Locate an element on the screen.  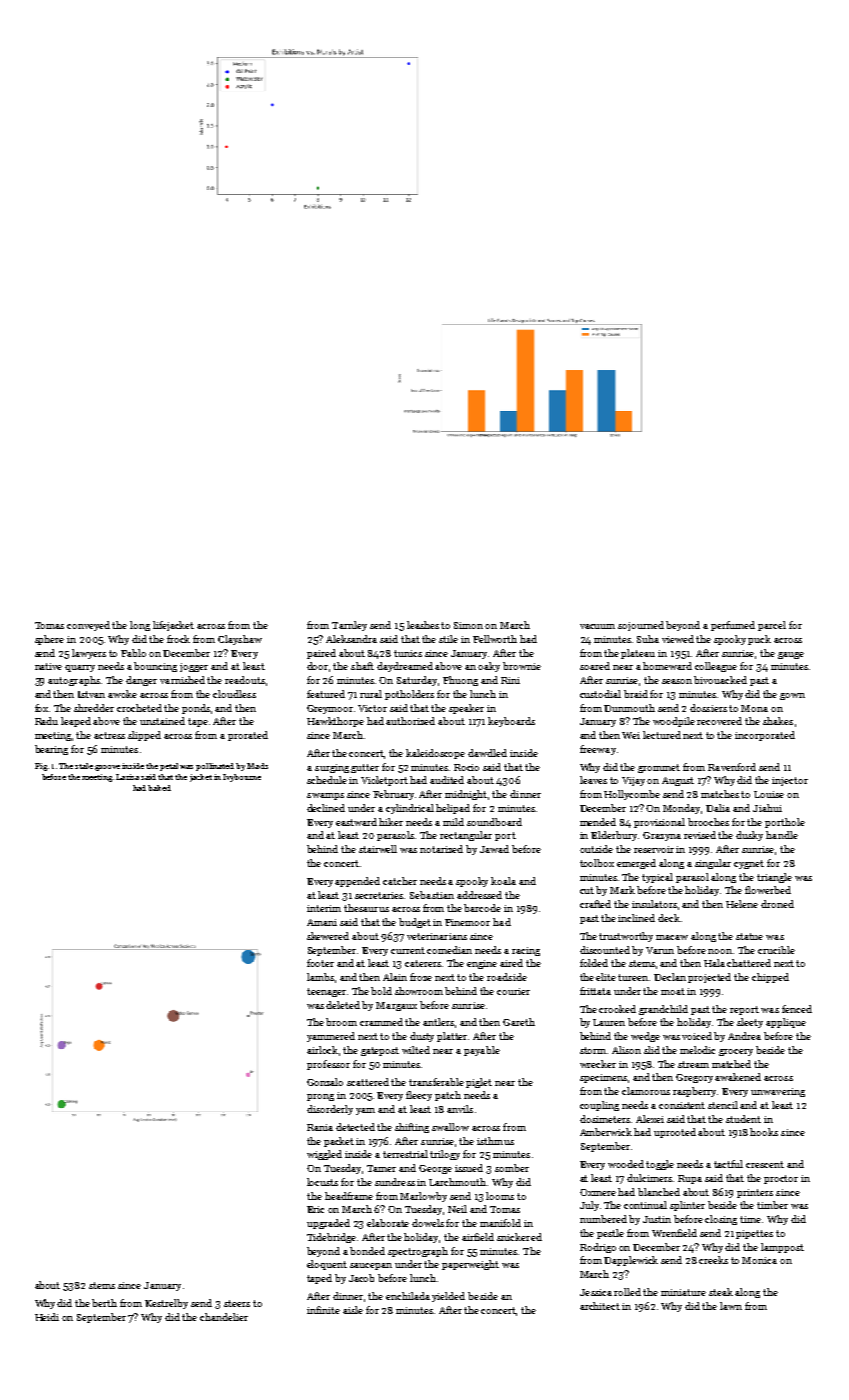
dusky is located at coordinates (749, 836).
